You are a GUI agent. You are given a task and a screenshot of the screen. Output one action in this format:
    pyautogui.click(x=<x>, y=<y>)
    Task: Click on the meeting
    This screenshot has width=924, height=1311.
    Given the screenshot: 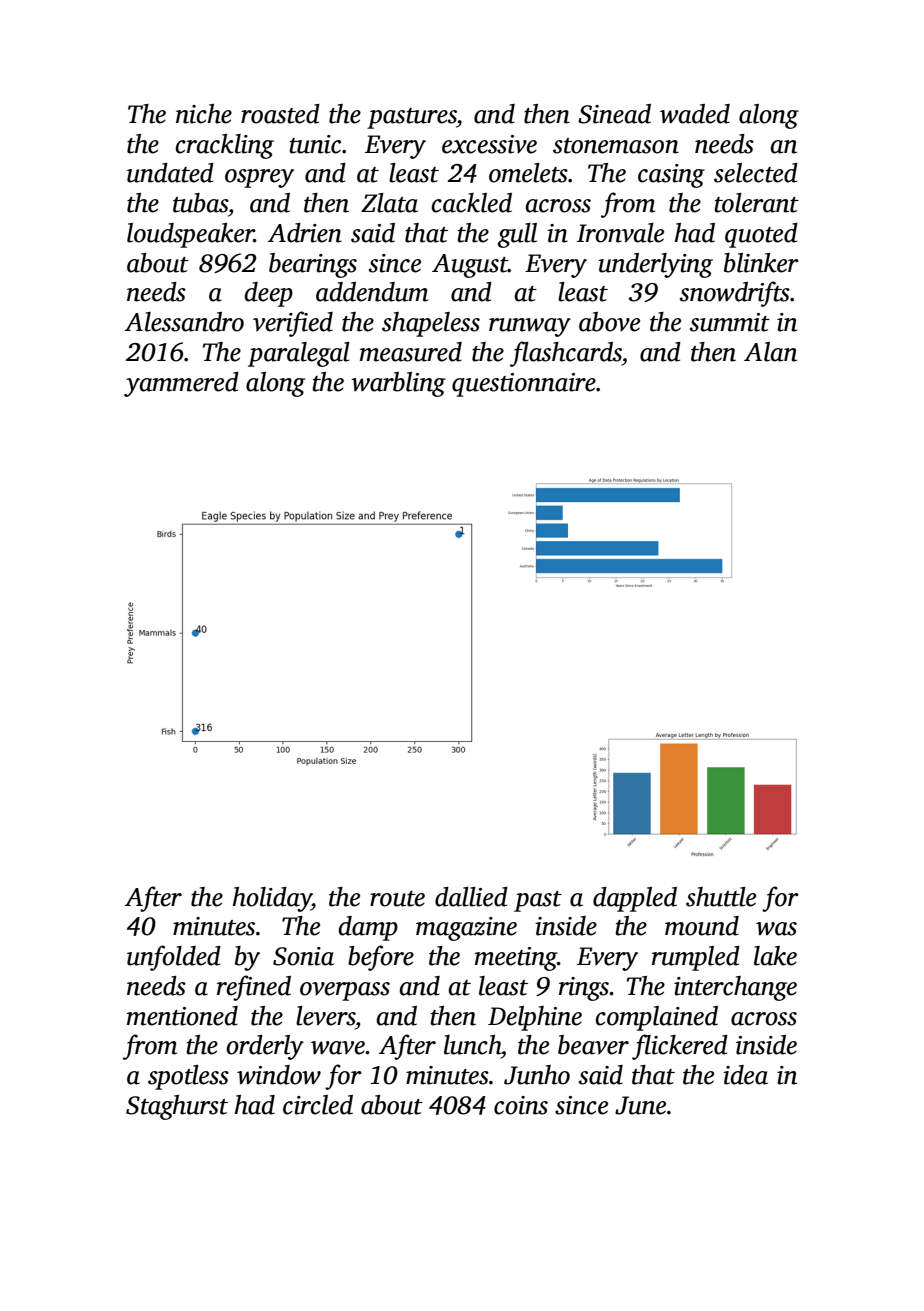 What is the action you would take?
    pyautogui.click(x=516, y=959)
